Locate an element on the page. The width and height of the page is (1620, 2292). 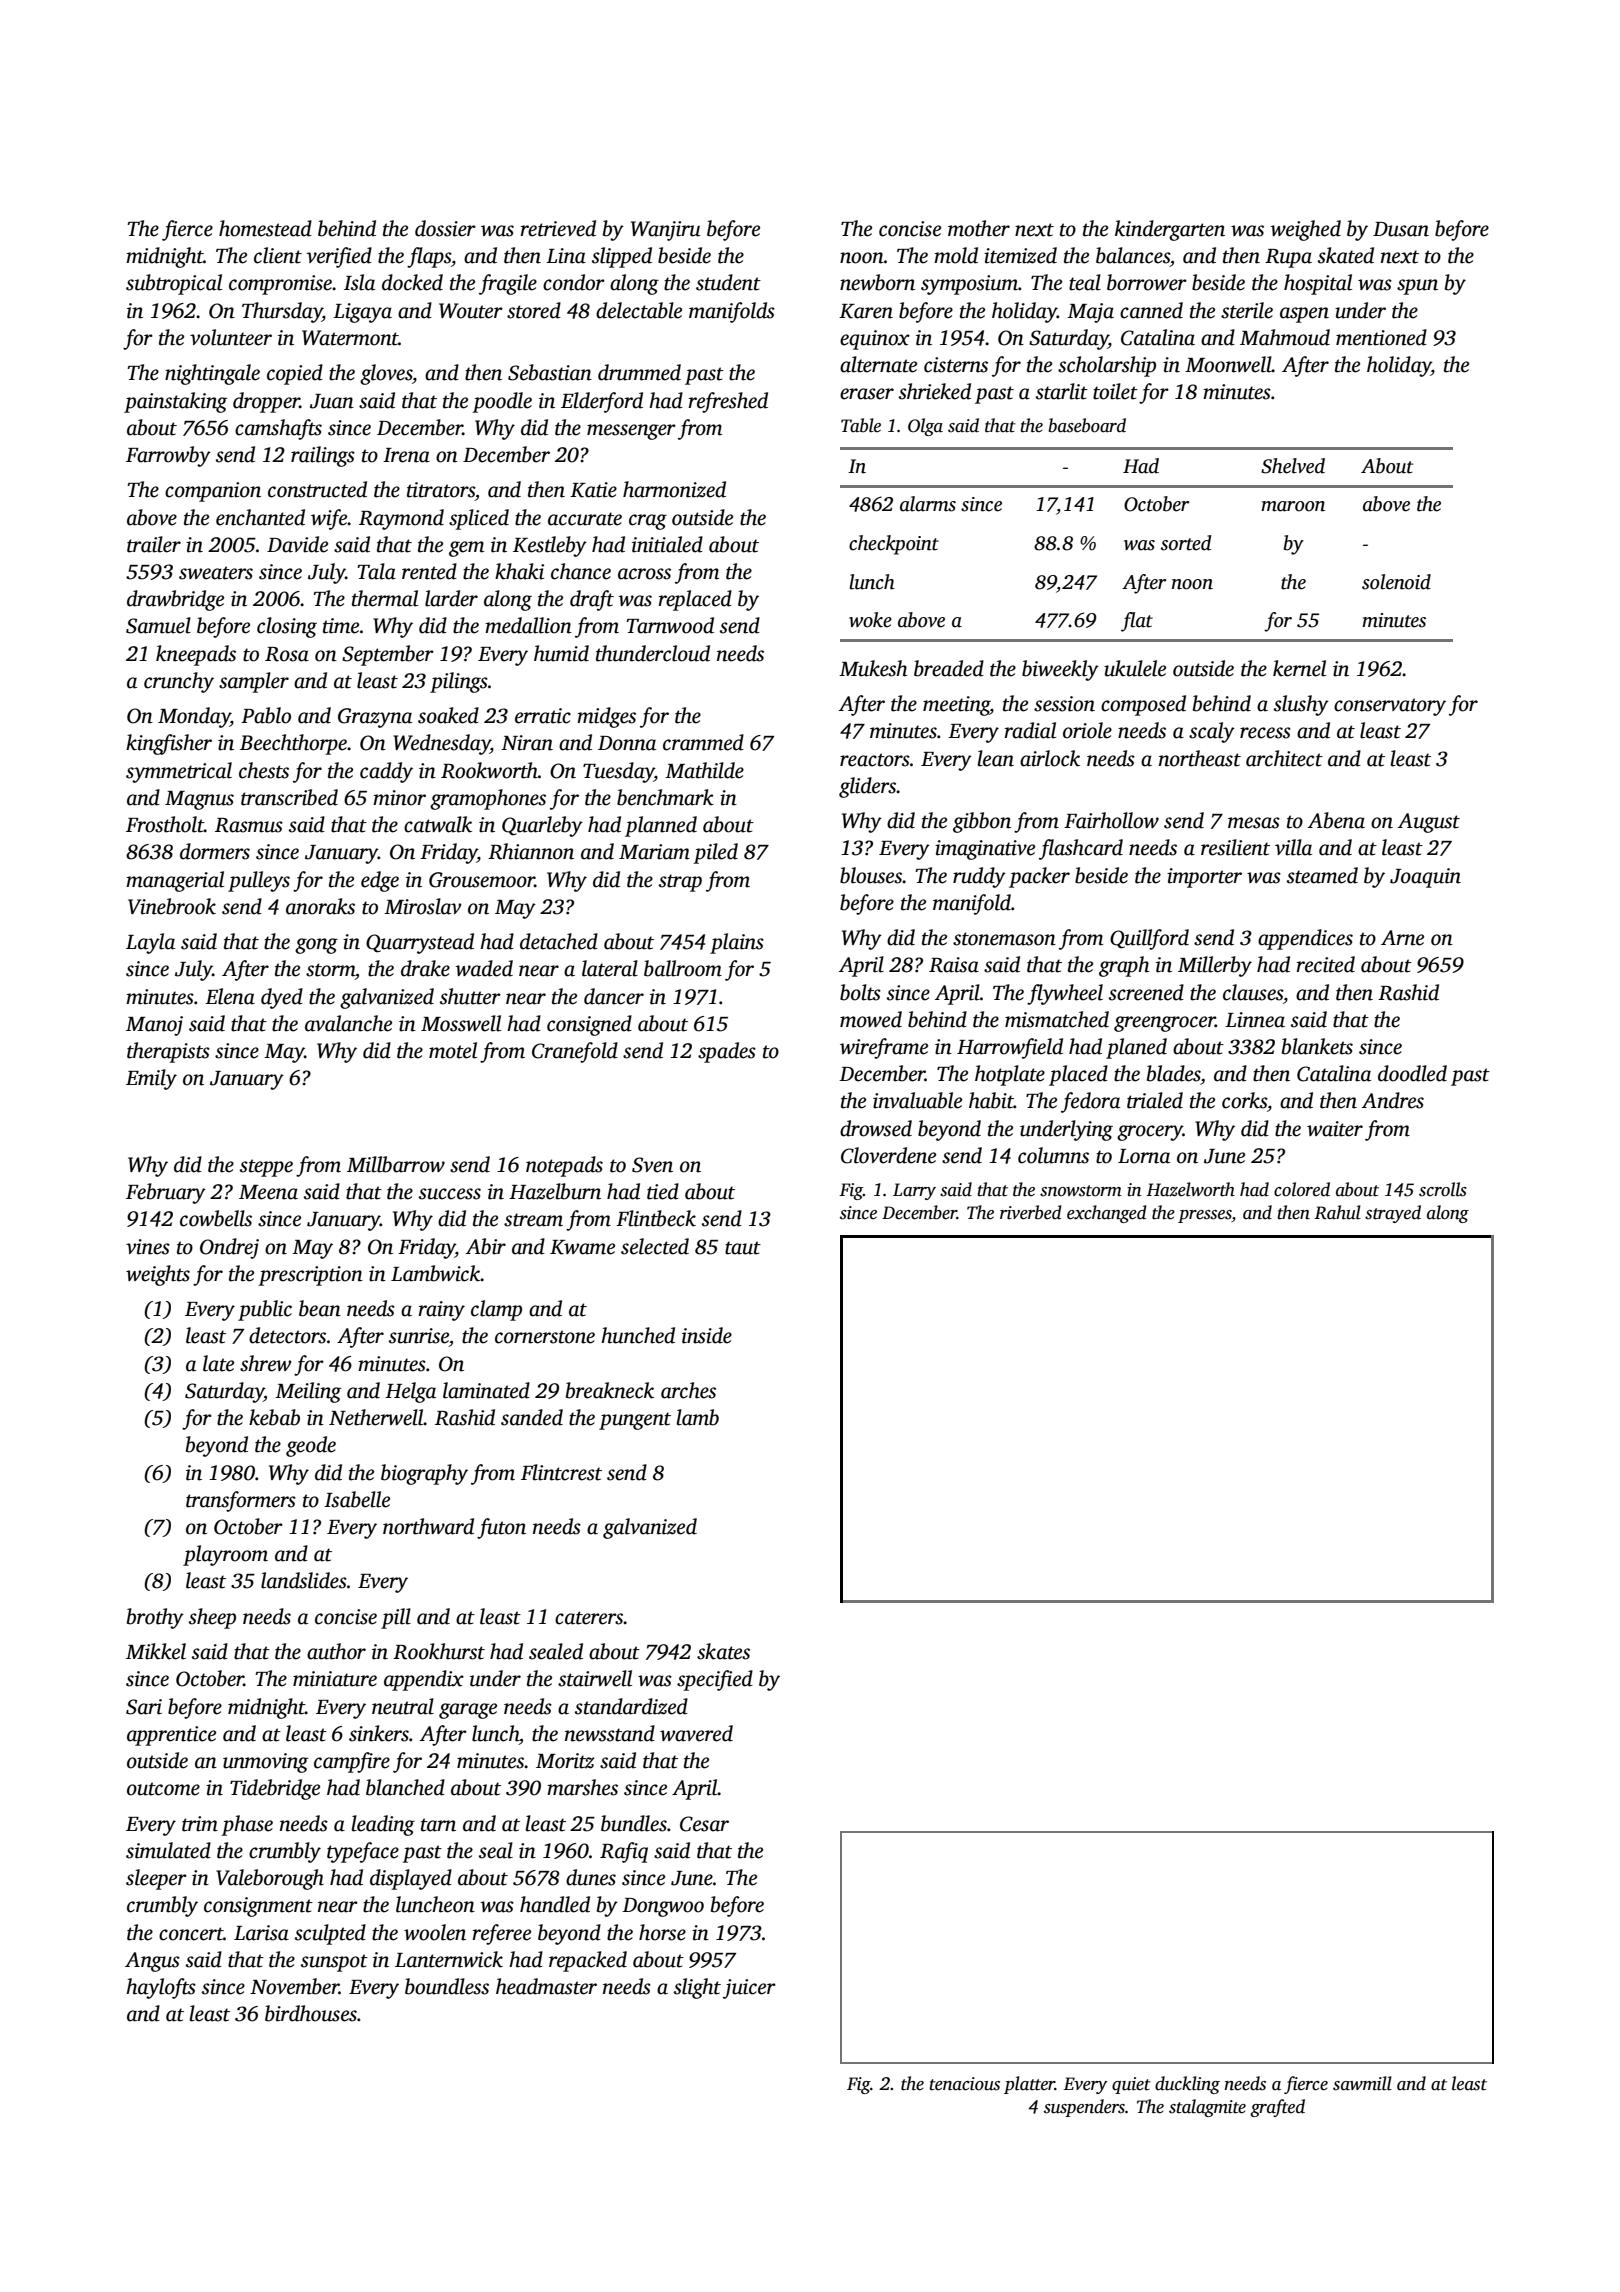
Farrowby is located at coordinates (168, 456).
